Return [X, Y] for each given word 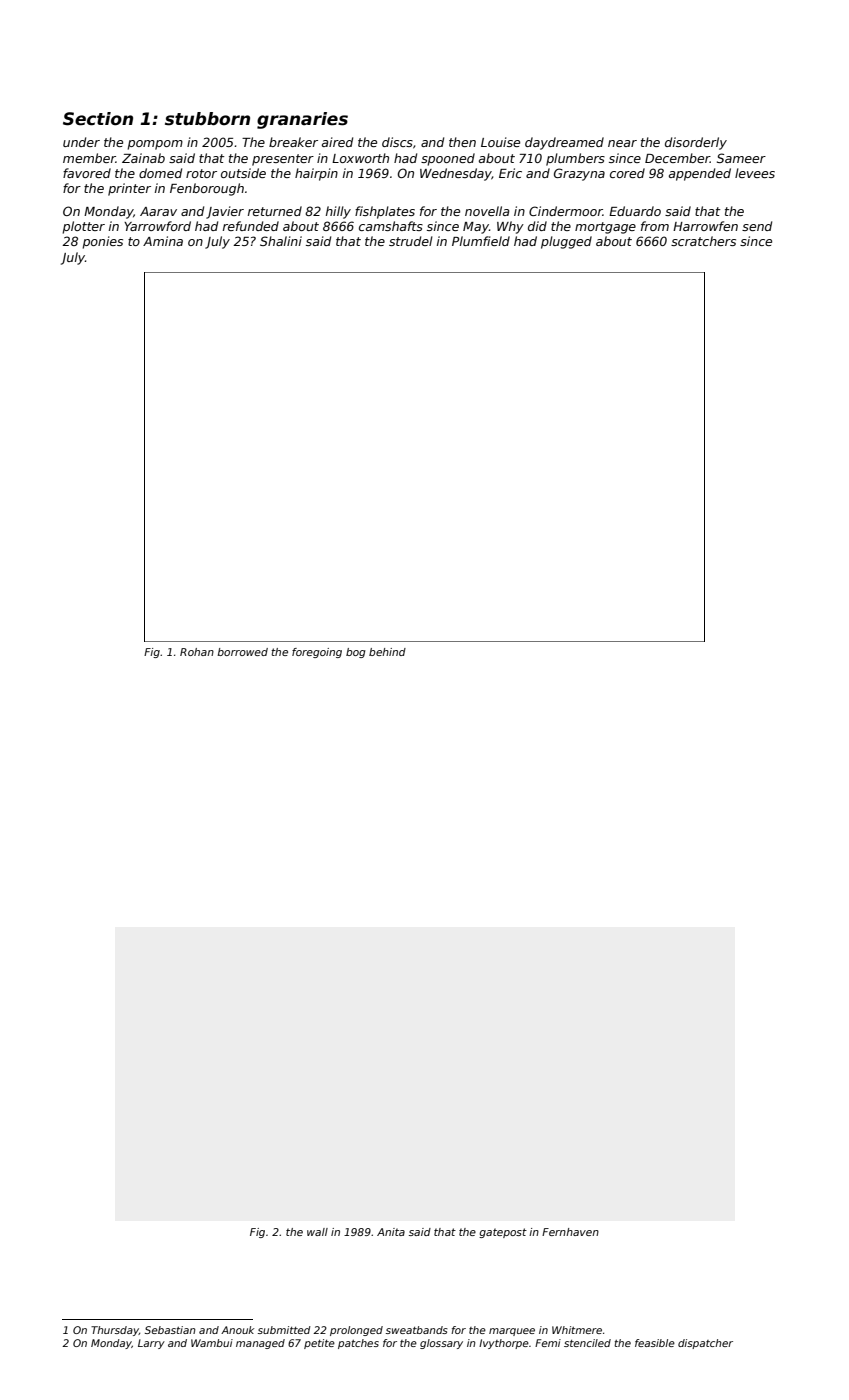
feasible [655, 1343]
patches [358, 1344]
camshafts [391, 226]
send [757, 226]
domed [160, 173]
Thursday [115, 1331]
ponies [102, 242]
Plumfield [481, 241]
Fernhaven [570, 1232]
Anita [391, 1232]
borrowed [242, 652]
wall [317, 1232]
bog [356, 653]
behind [387, 652]
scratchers [703, 241]
